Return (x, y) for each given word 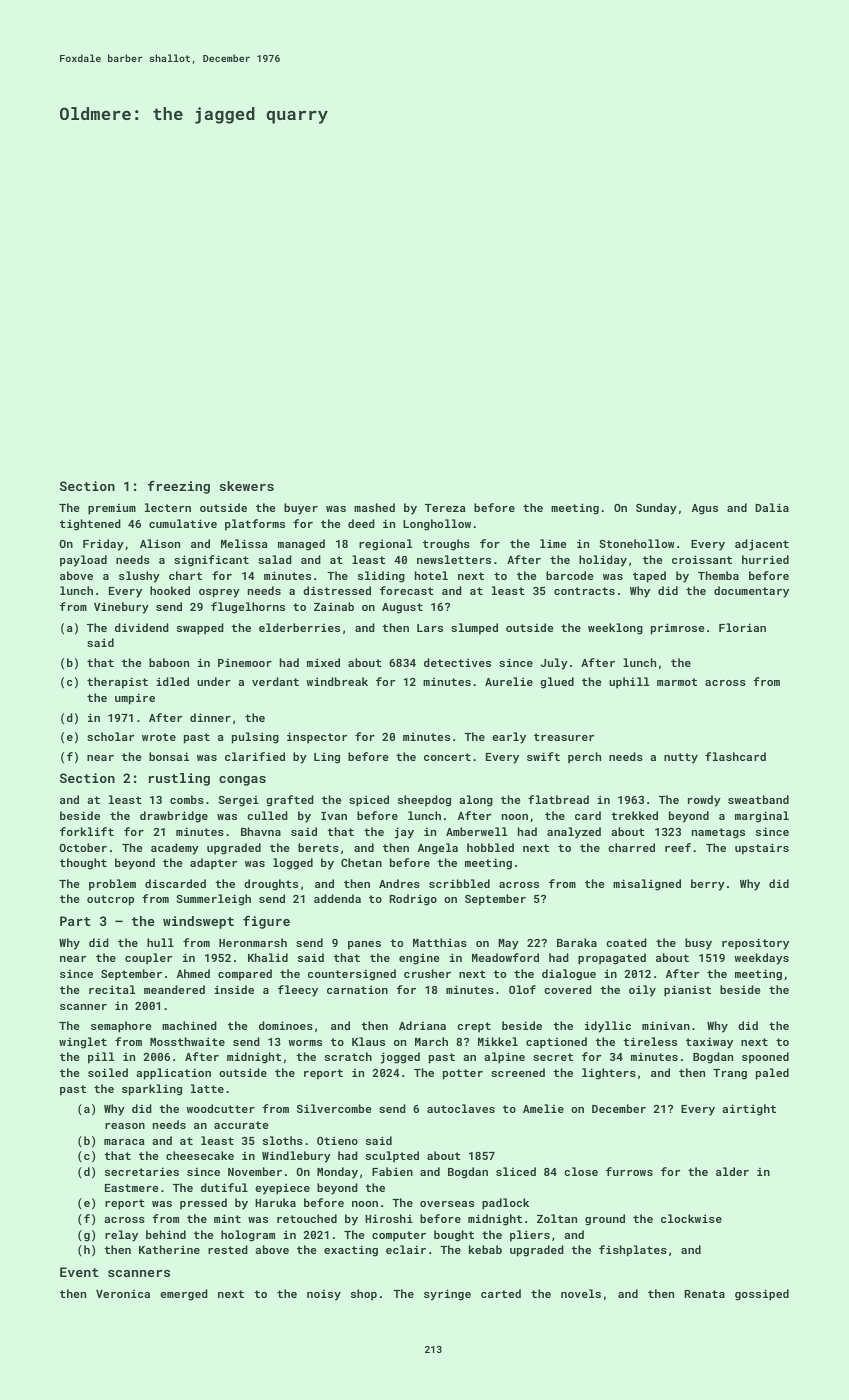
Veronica (123, 1293)
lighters (609, 1074)
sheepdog (424, 801)
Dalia (772, 507)
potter (463, 1074)
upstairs (762, 849)
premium (112, 509)
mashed (374, 507)
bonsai (169, 756)
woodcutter (220, 1108)
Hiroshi (389, 1218)
